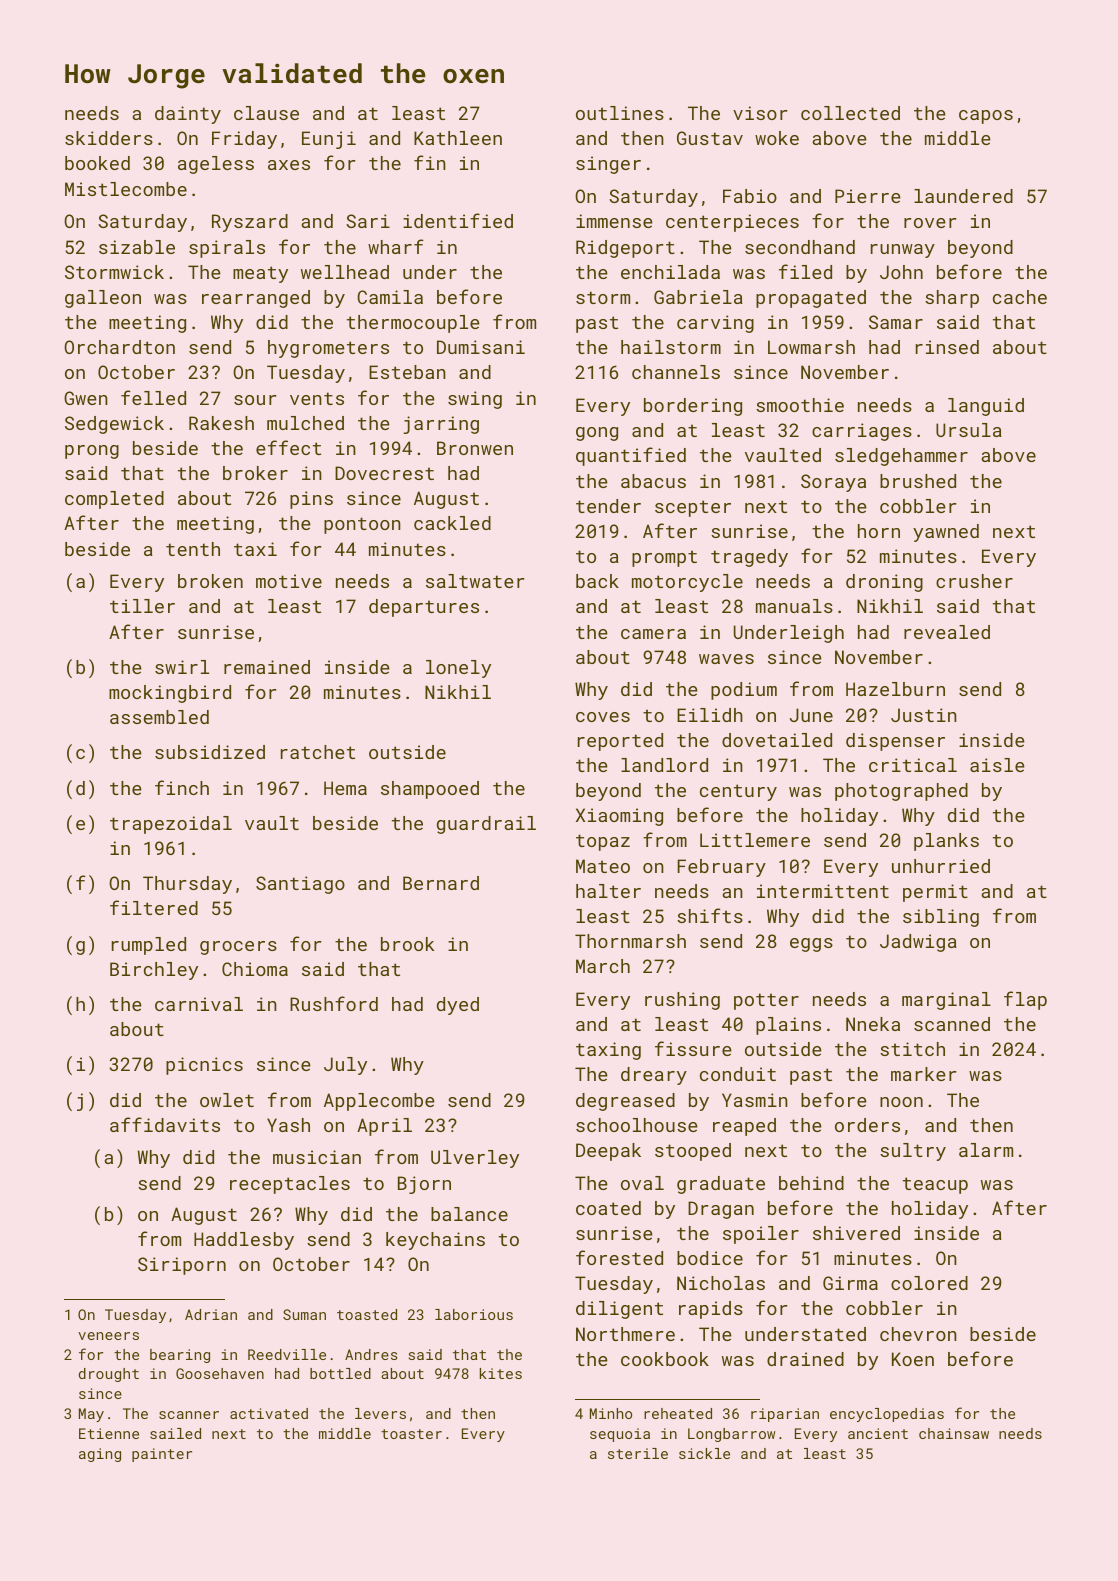 This screenshot has width=1118, height=1581. I want to click on motive, so click(289, 581).
